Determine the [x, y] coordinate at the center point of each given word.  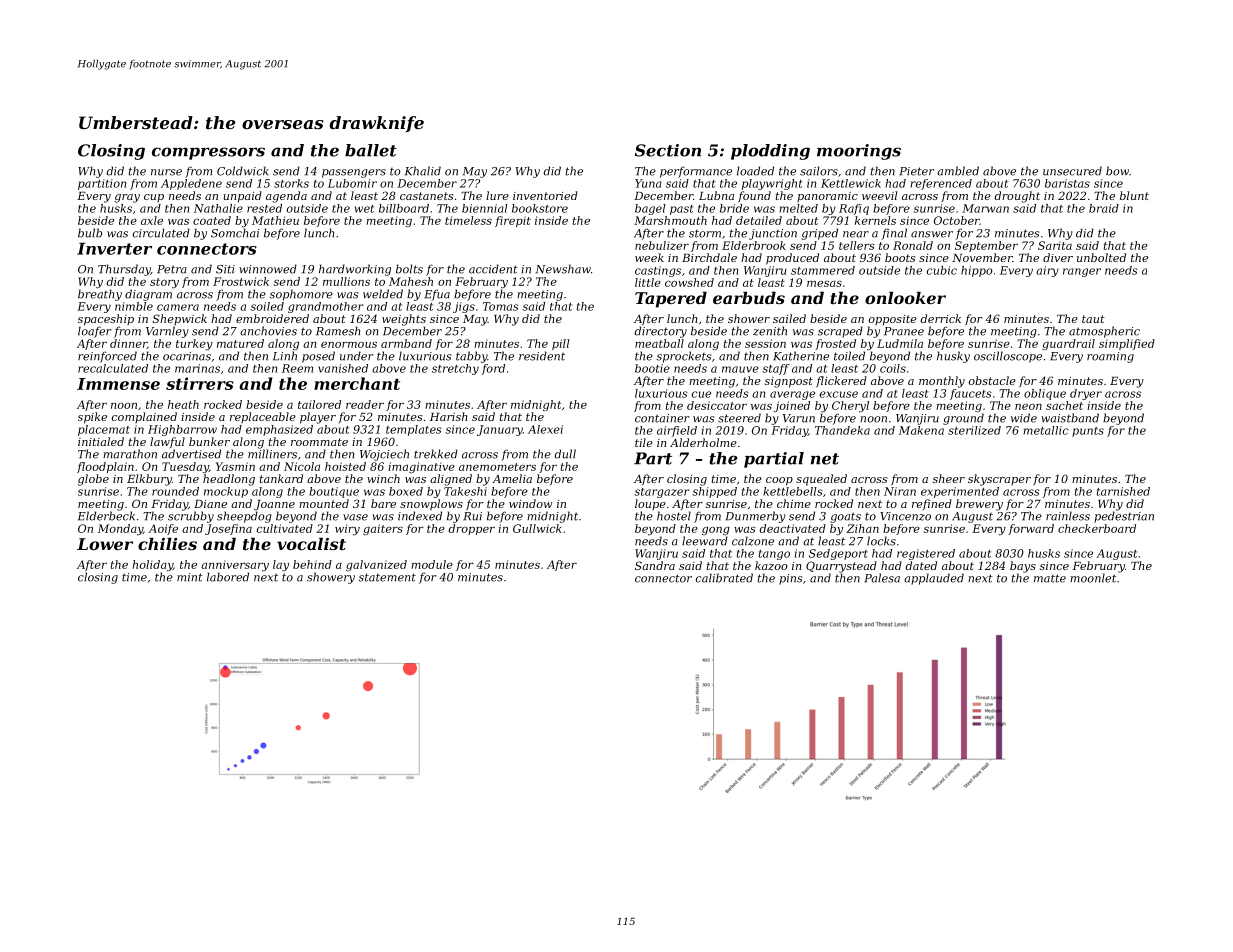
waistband [1070, 418]
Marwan [985, 208]
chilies [167, 543]
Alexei [545, 429]
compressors [208, 153]
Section [668, 150]
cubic [942, 270]
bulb [90, 233]
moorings [859, 152]
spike [92, 418]
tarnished [1123, 491]
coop [779, 481]
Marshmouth [670, 220]
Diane [210, 504]
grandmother [326, 307]
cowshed [689, 282]
